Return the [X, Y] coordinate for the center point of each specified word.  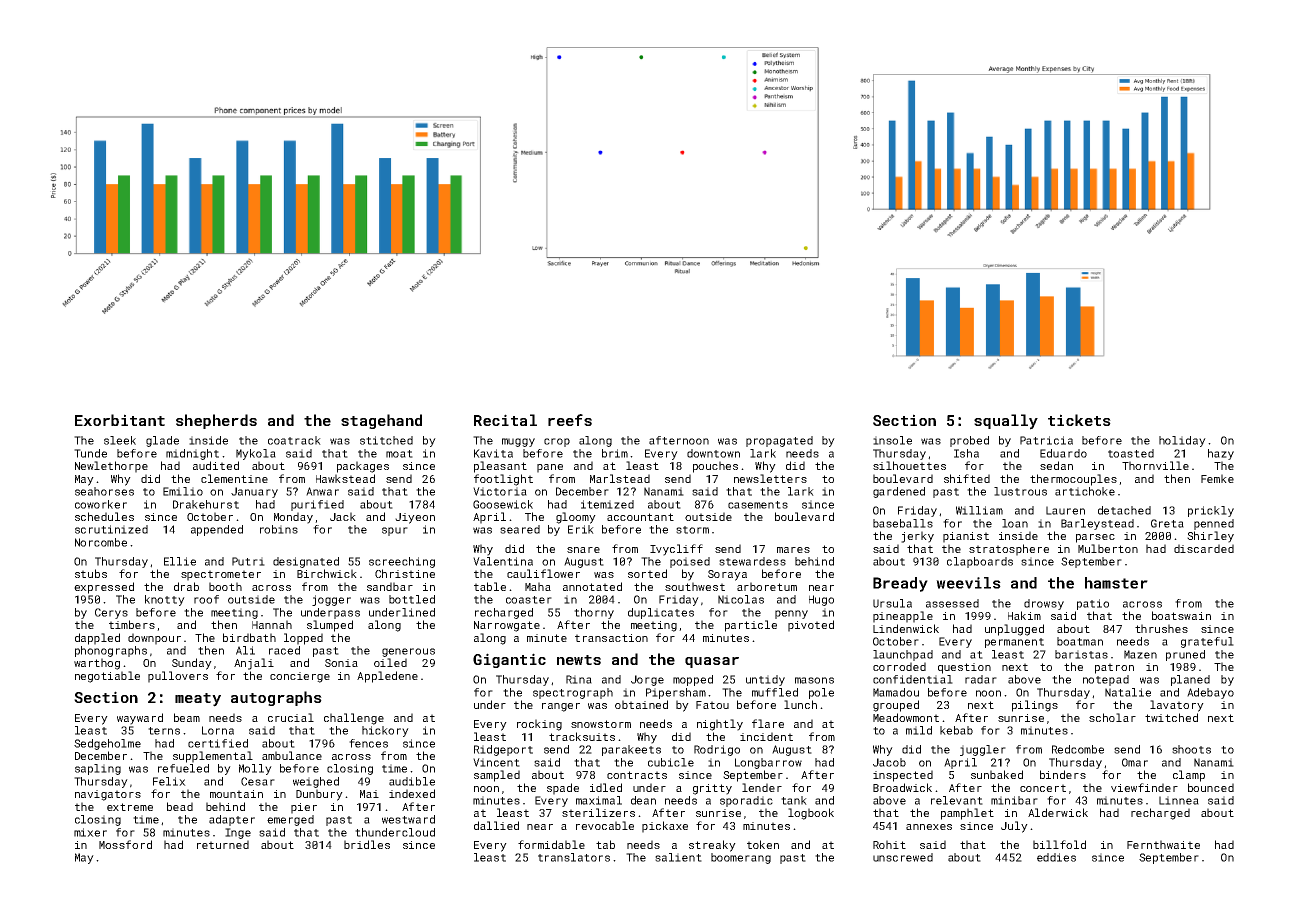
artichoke [1085, 491]
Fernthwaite [1163, 844]
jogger [331, 600]
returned [223, 844]
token [763, 844]
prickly [1211, 511]
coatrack [294, 440]
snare [583, 550]
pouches [715, 467]
